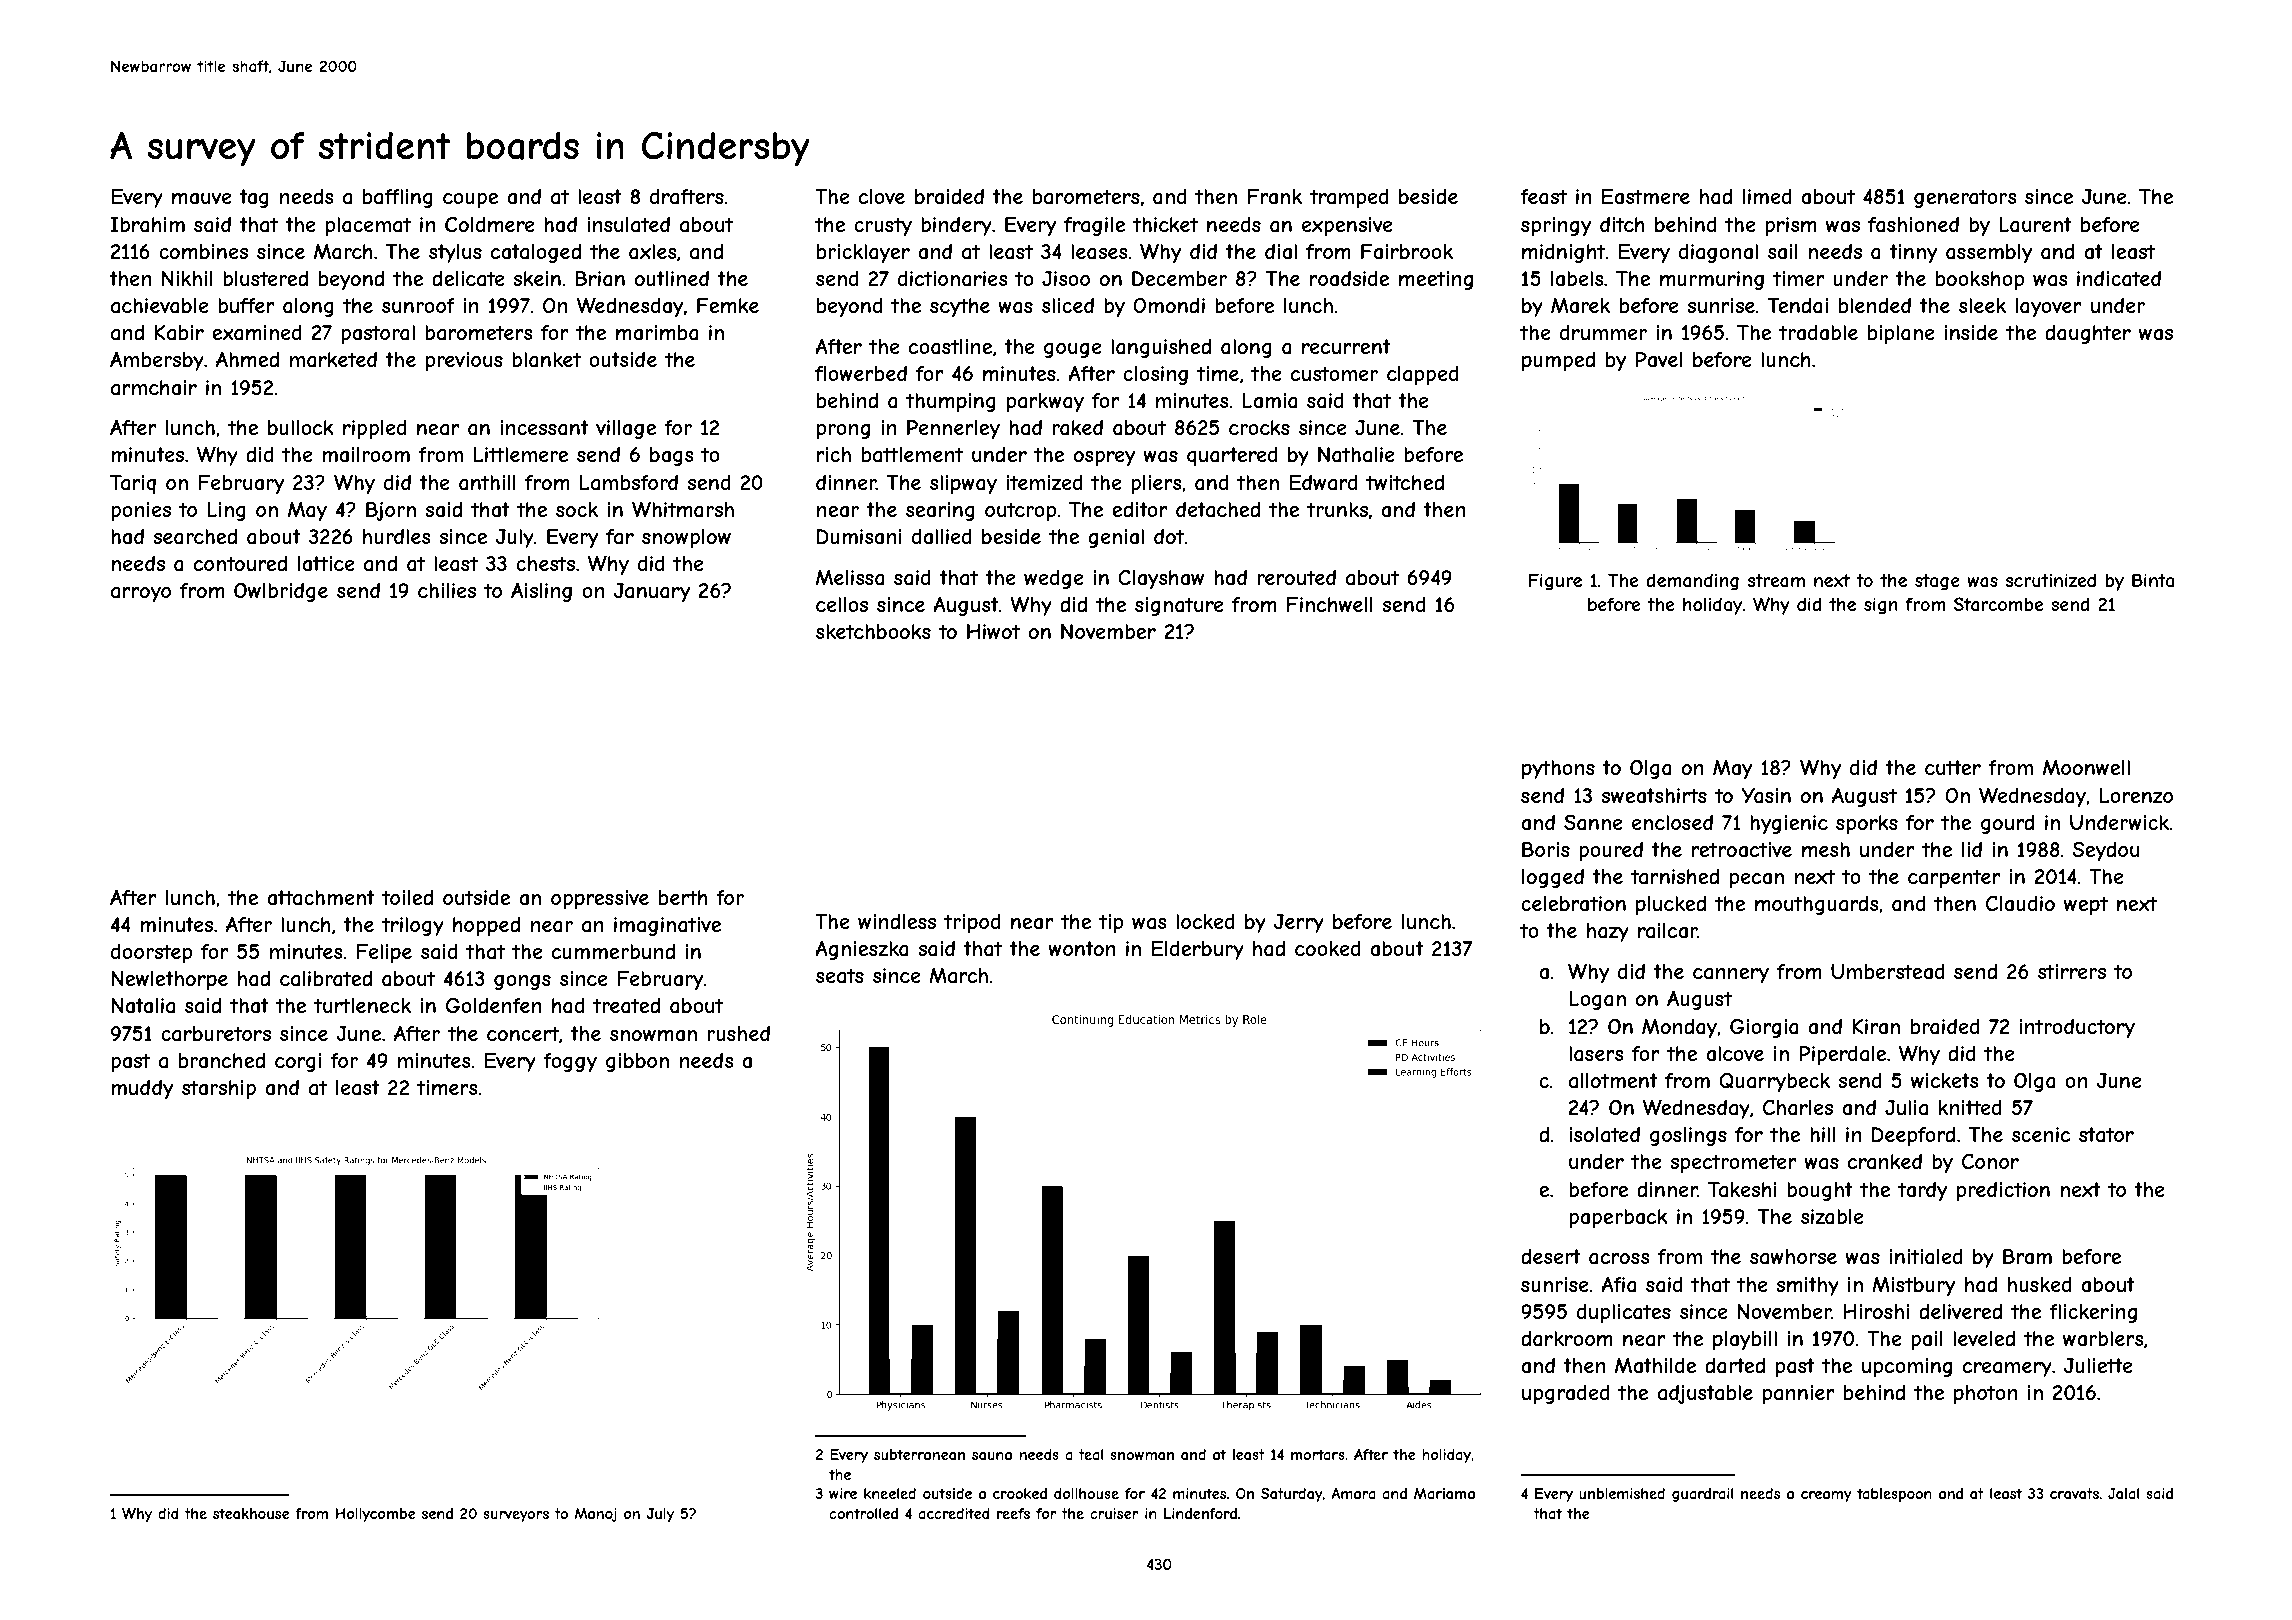 The image size is (2292, 1620). What do you see at coordinates (1982, 305) in the screenshot?
I see `sleek` at bounding box center [1982, 305].
